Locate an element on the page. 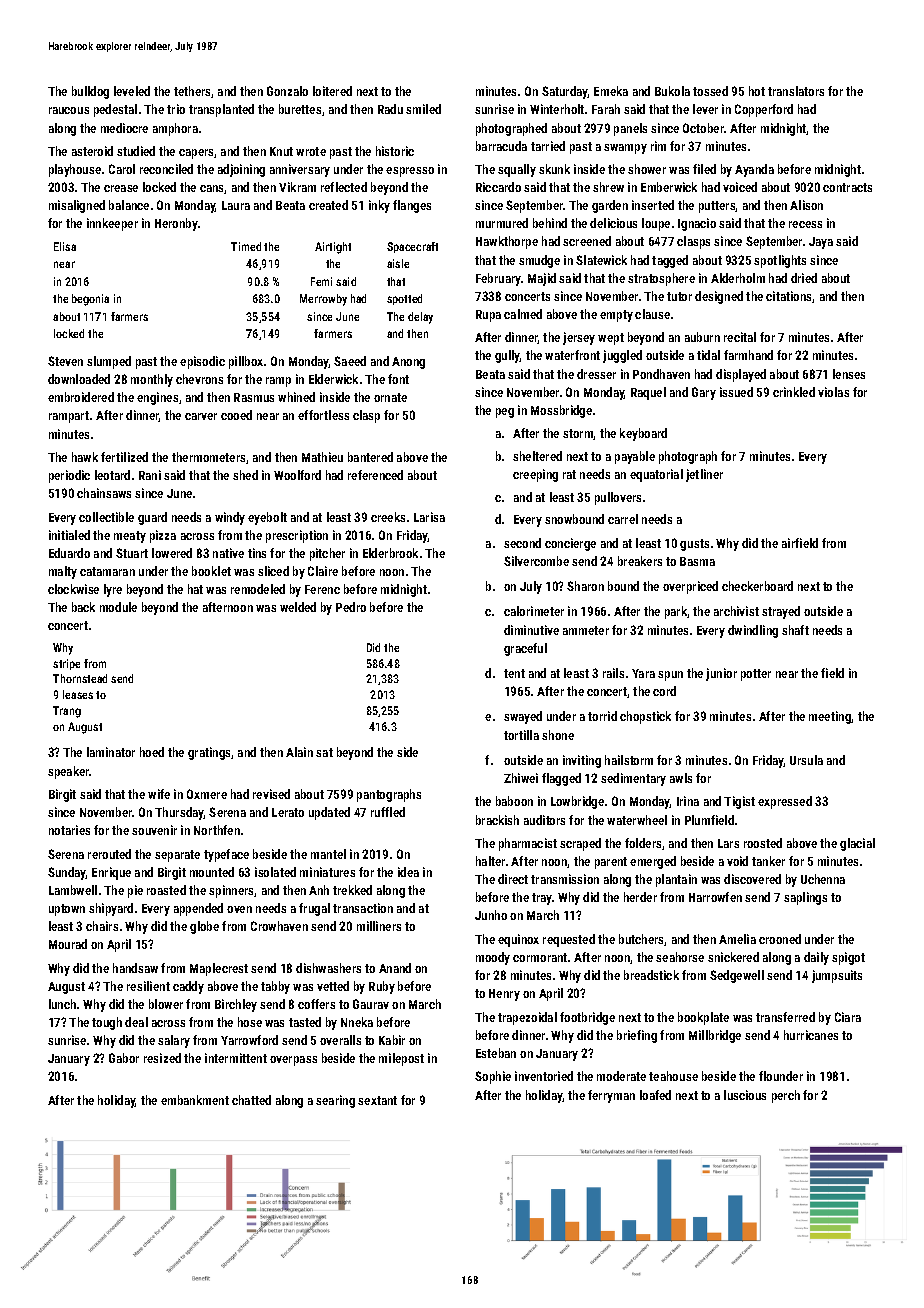  thermometers is located at coordinates (208, 457).
